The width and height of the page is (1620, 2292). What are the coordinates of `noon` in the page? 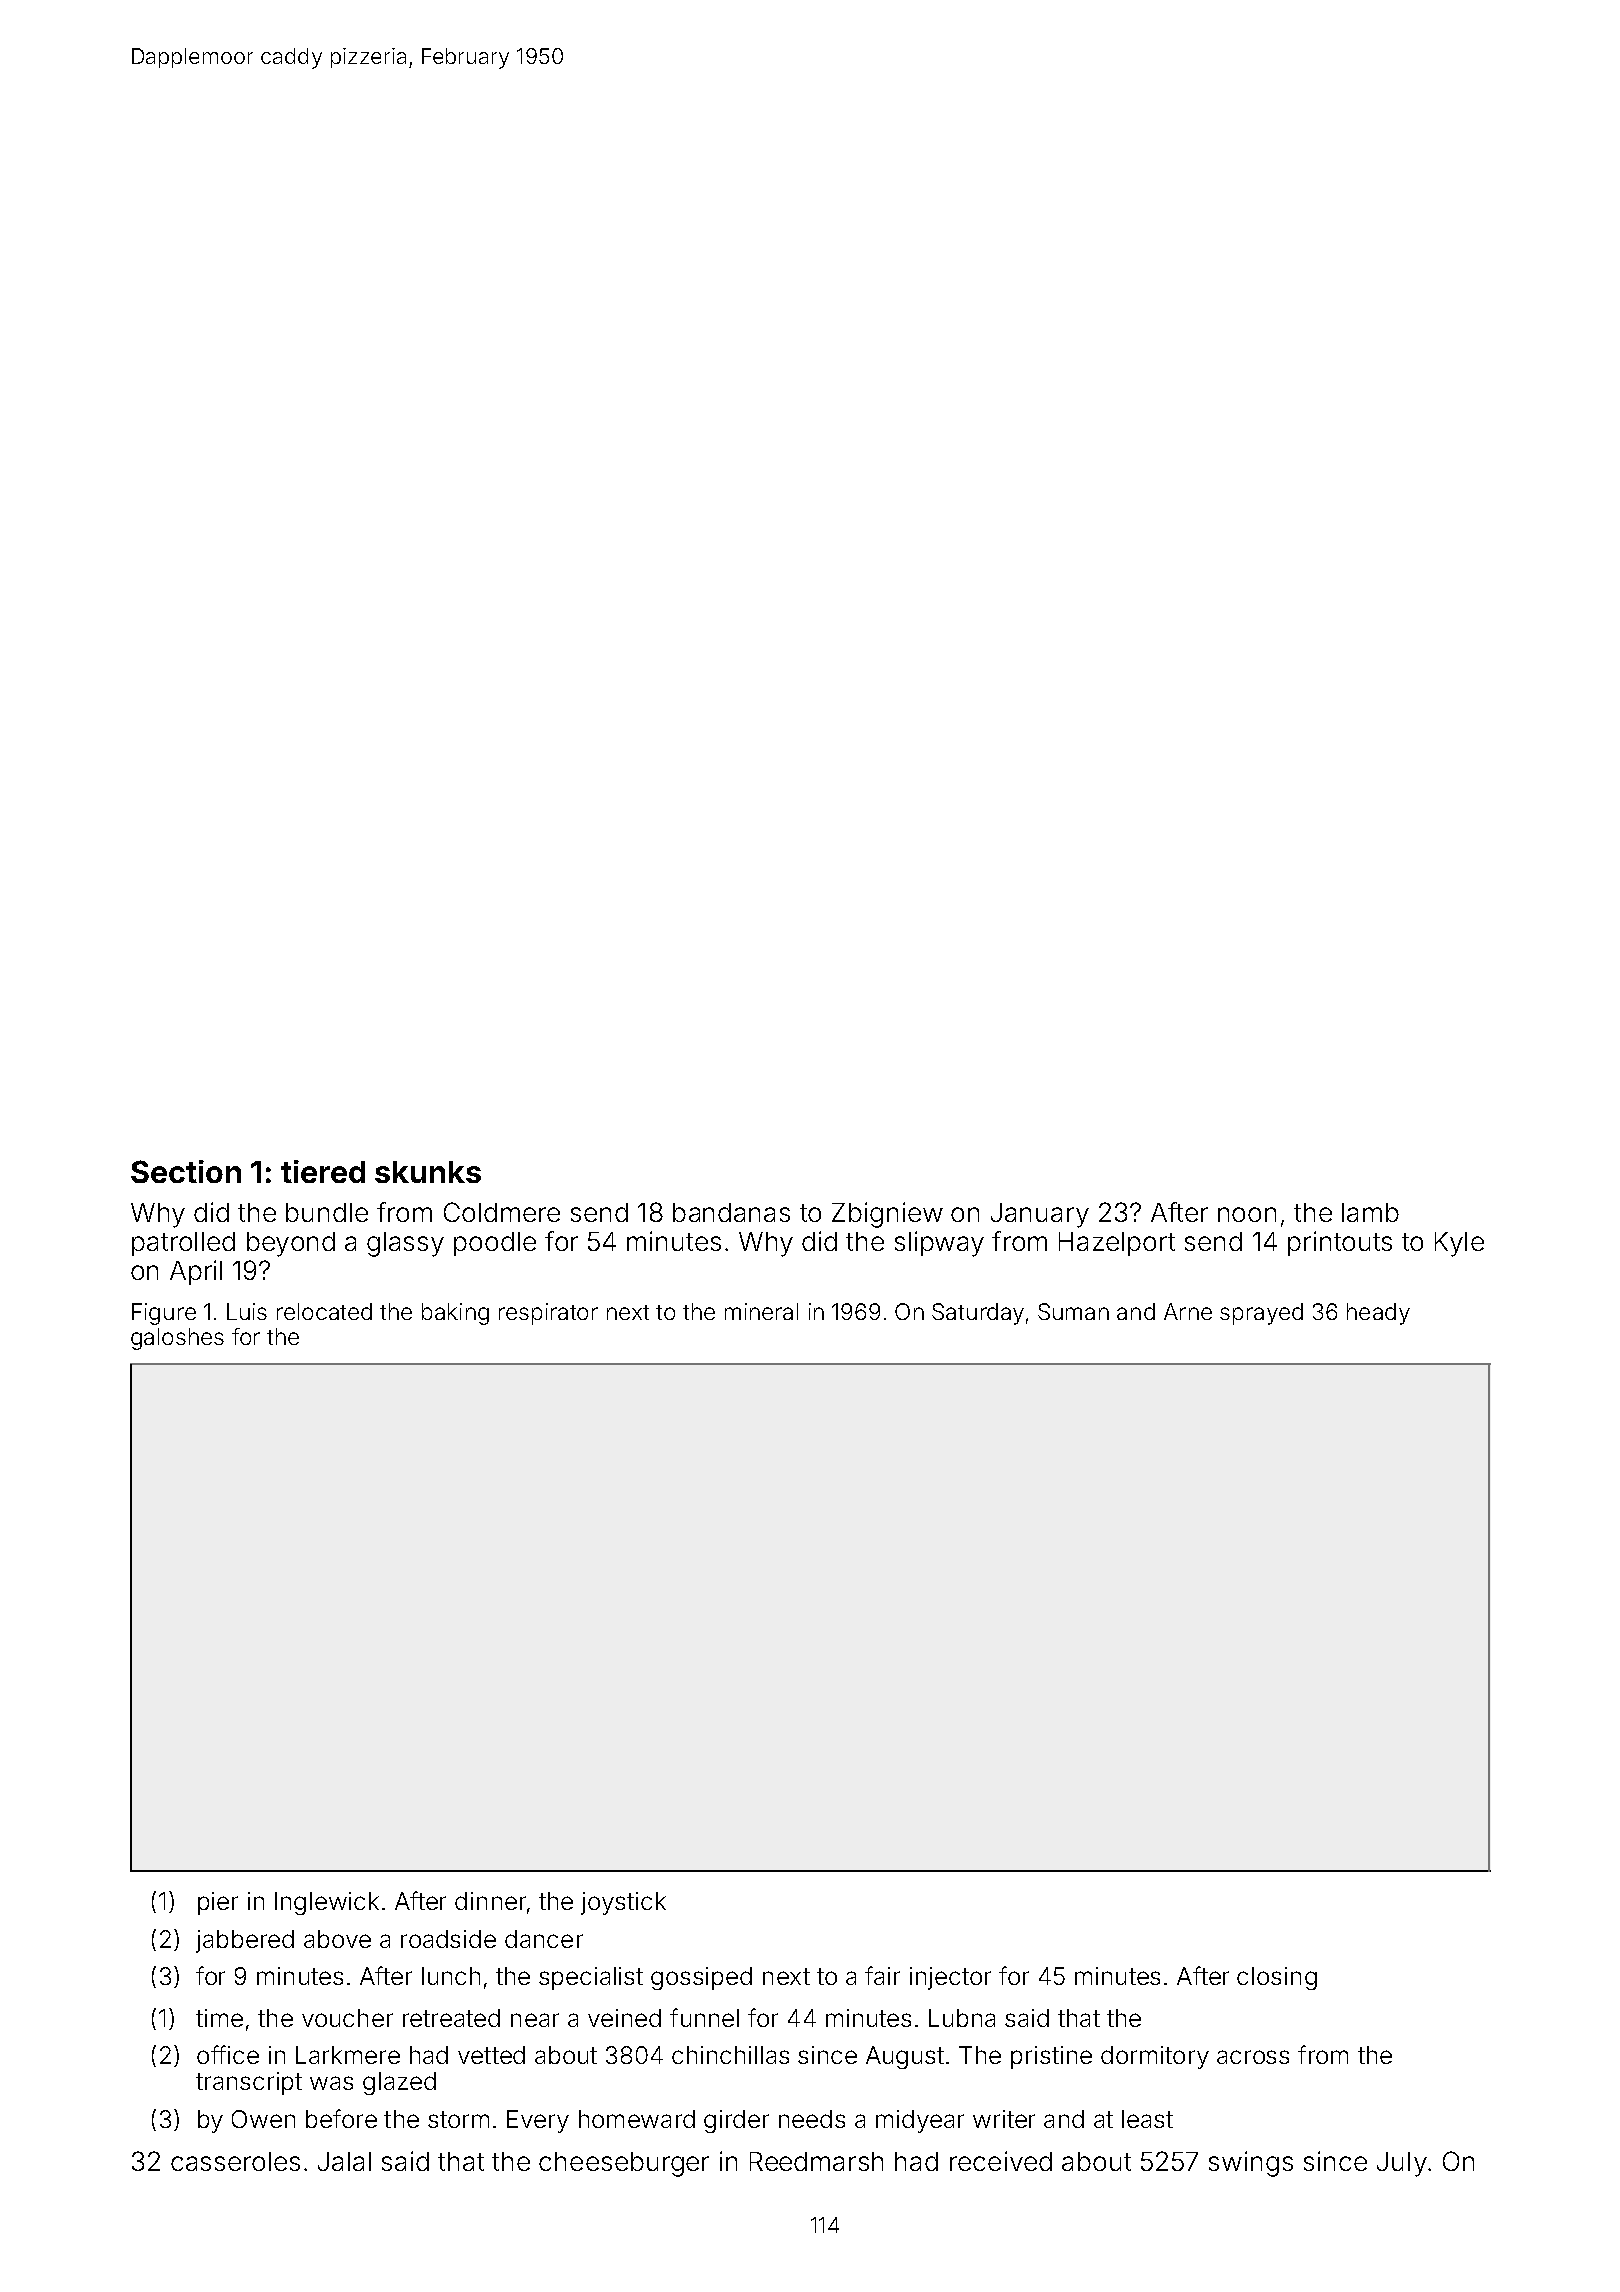 It's located at (1247, 1214).
